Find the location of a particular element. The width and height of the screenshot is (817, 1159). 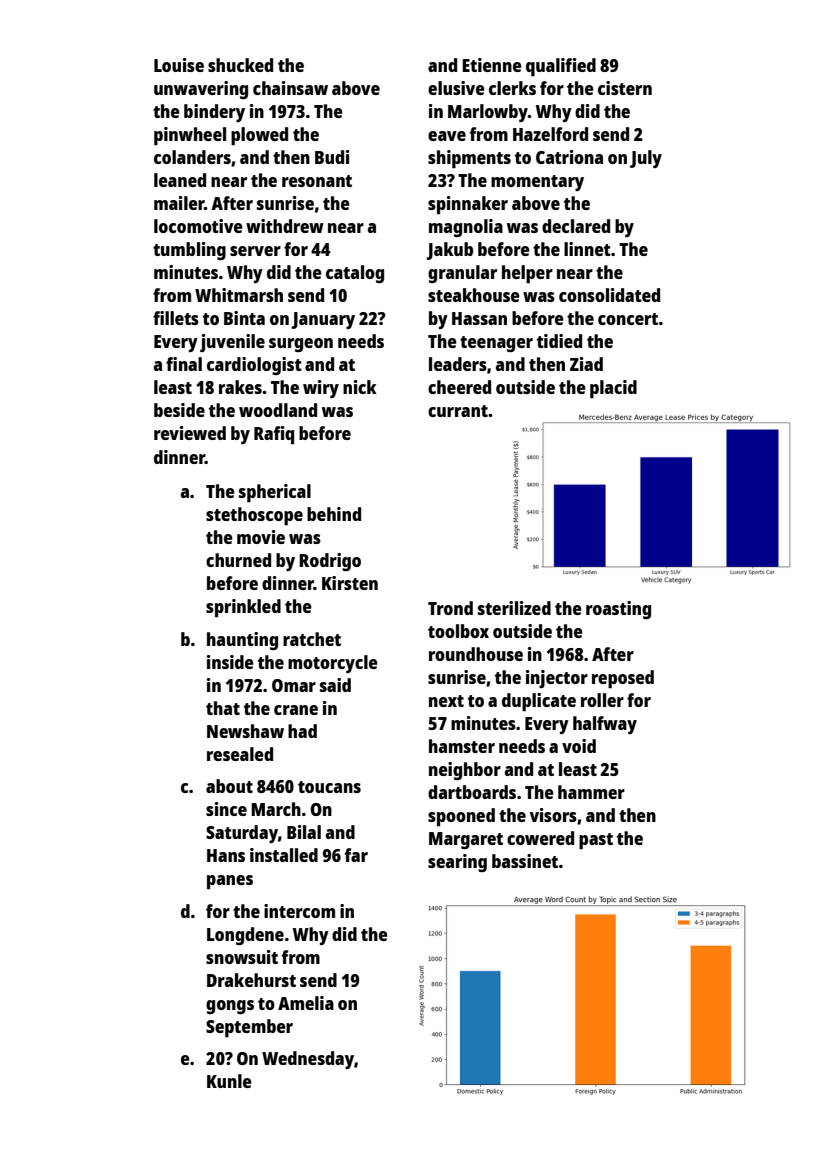

Budi is located at coordinates (332, 157).
